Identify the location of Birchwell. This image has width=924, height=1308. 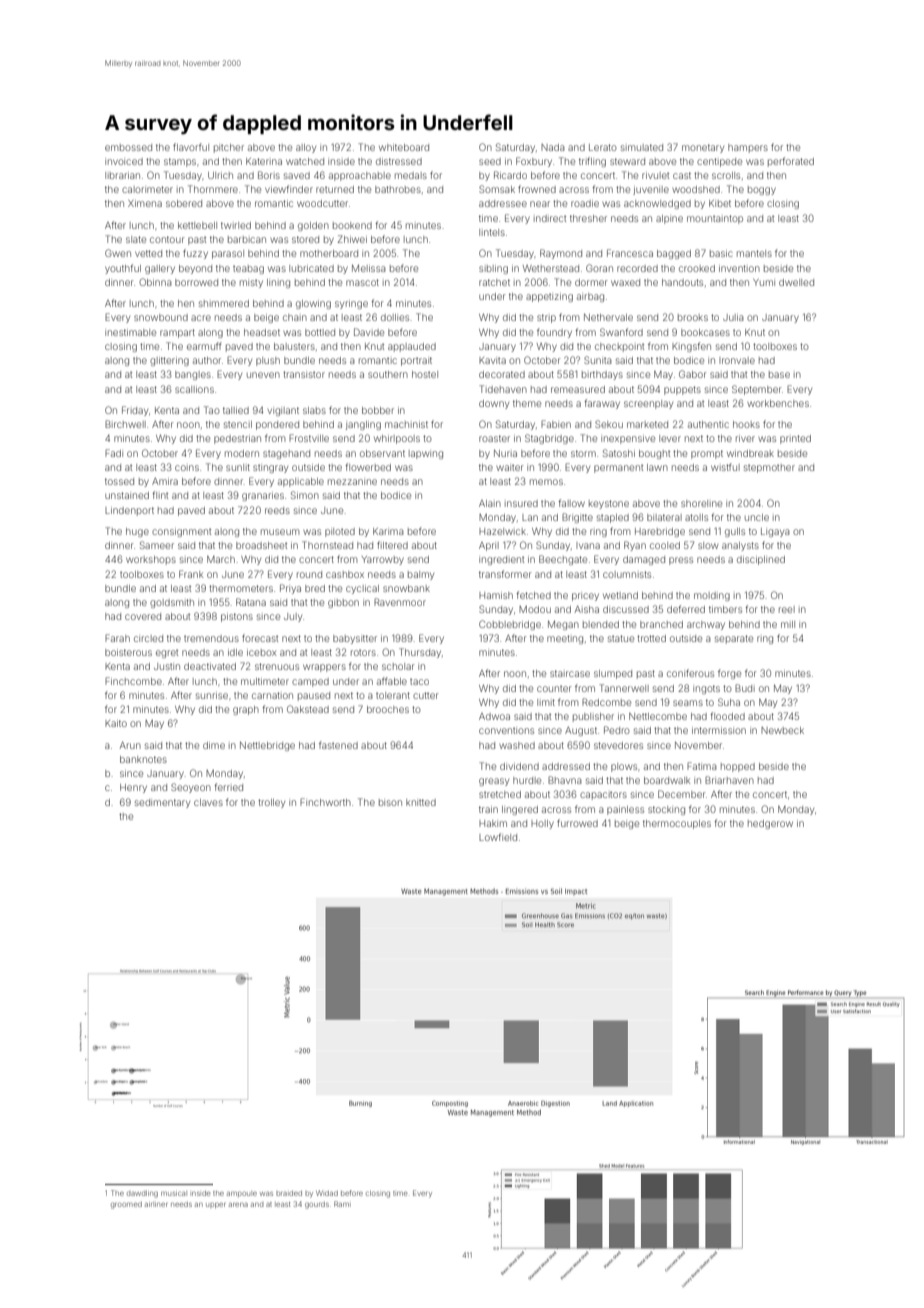
(125, 424).
